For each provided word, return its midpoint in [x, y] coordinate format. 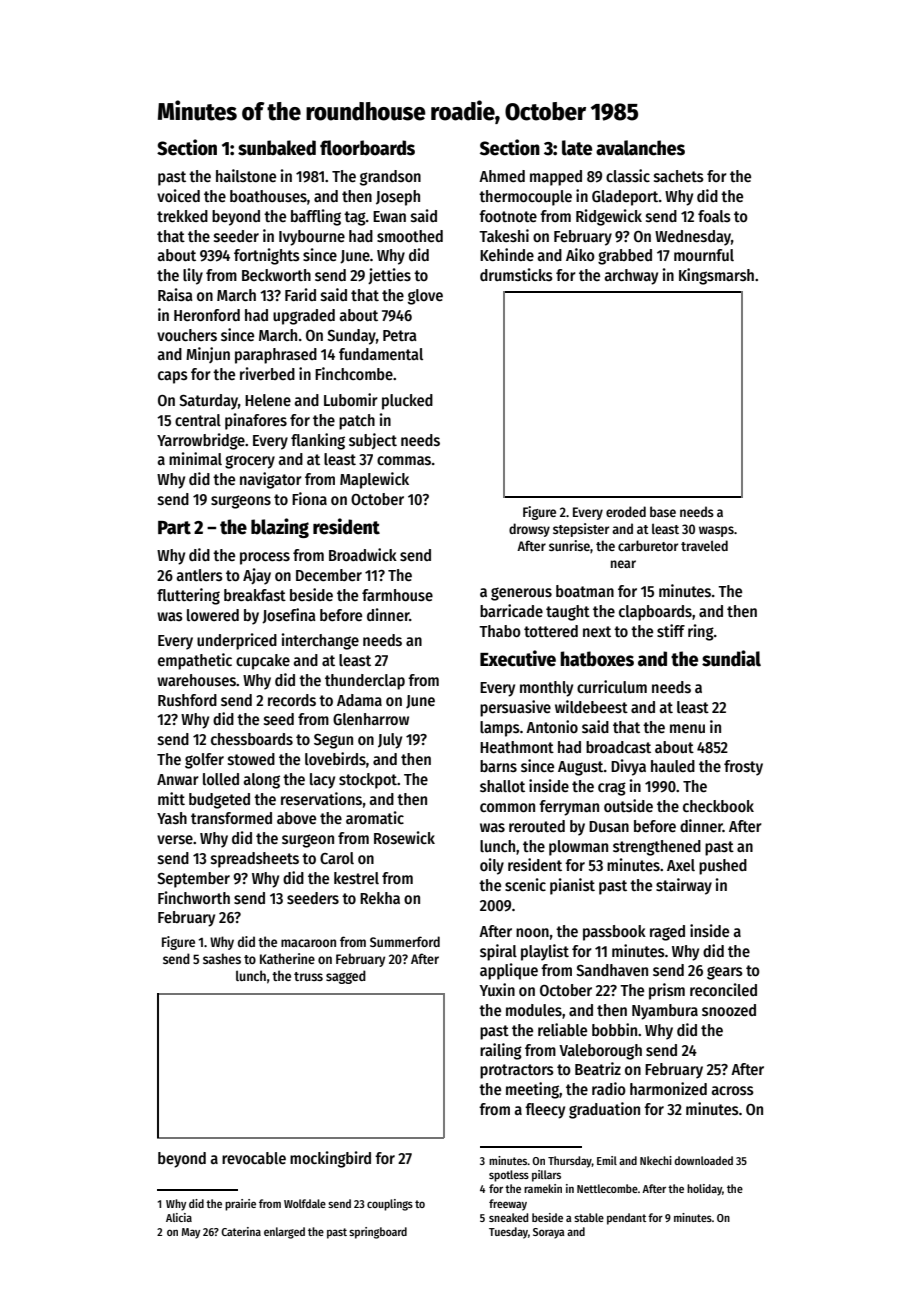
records [292, 700]
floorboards [367, 148]
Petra [400, 335]
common [507, 807]
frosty [743, 768]
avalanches [640, 148]
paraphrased [276, 356]
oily [492, 866]
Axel [681, 865]
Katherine [287, 958]
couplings [390, 1205]
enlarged [284, 1233]
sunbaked [277, 148]
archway [631, 277]
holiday [704, 1190]
